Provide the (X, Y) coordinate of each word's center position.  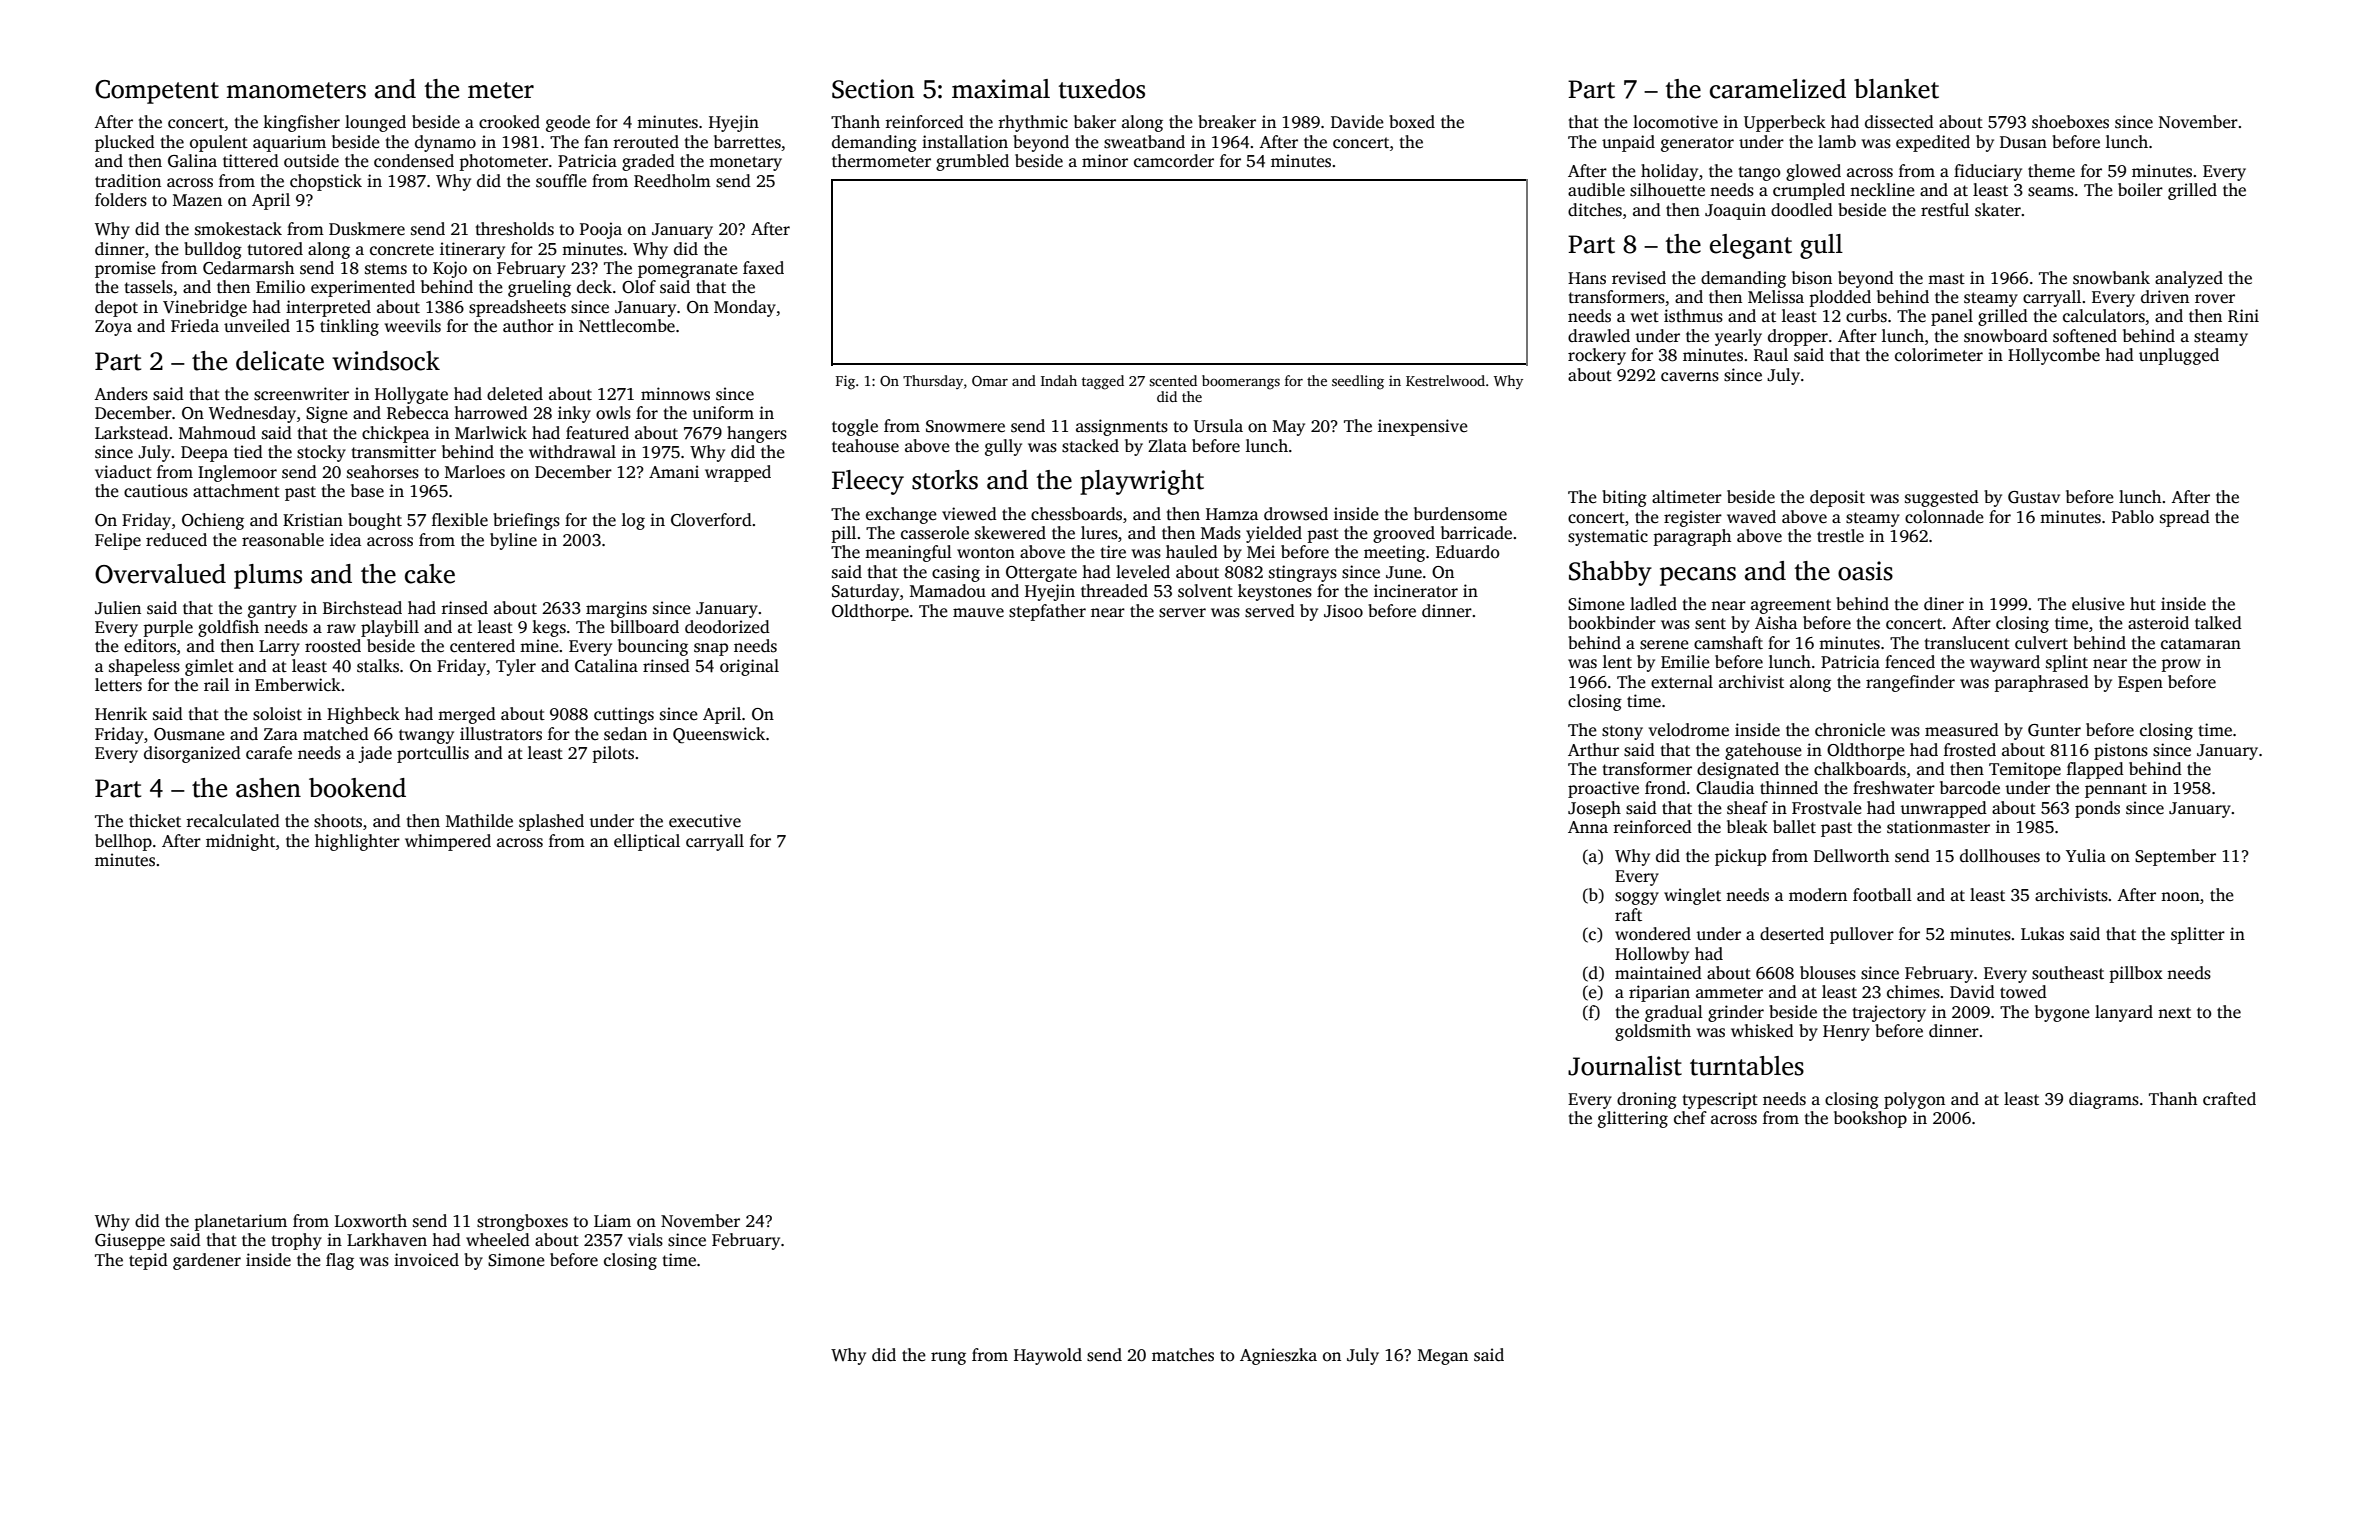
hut (2143, 603)
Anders (121, 394)
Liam (612, 1220)
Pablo (2133, 517)
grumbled (972, 162)
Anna (1588, 827)
